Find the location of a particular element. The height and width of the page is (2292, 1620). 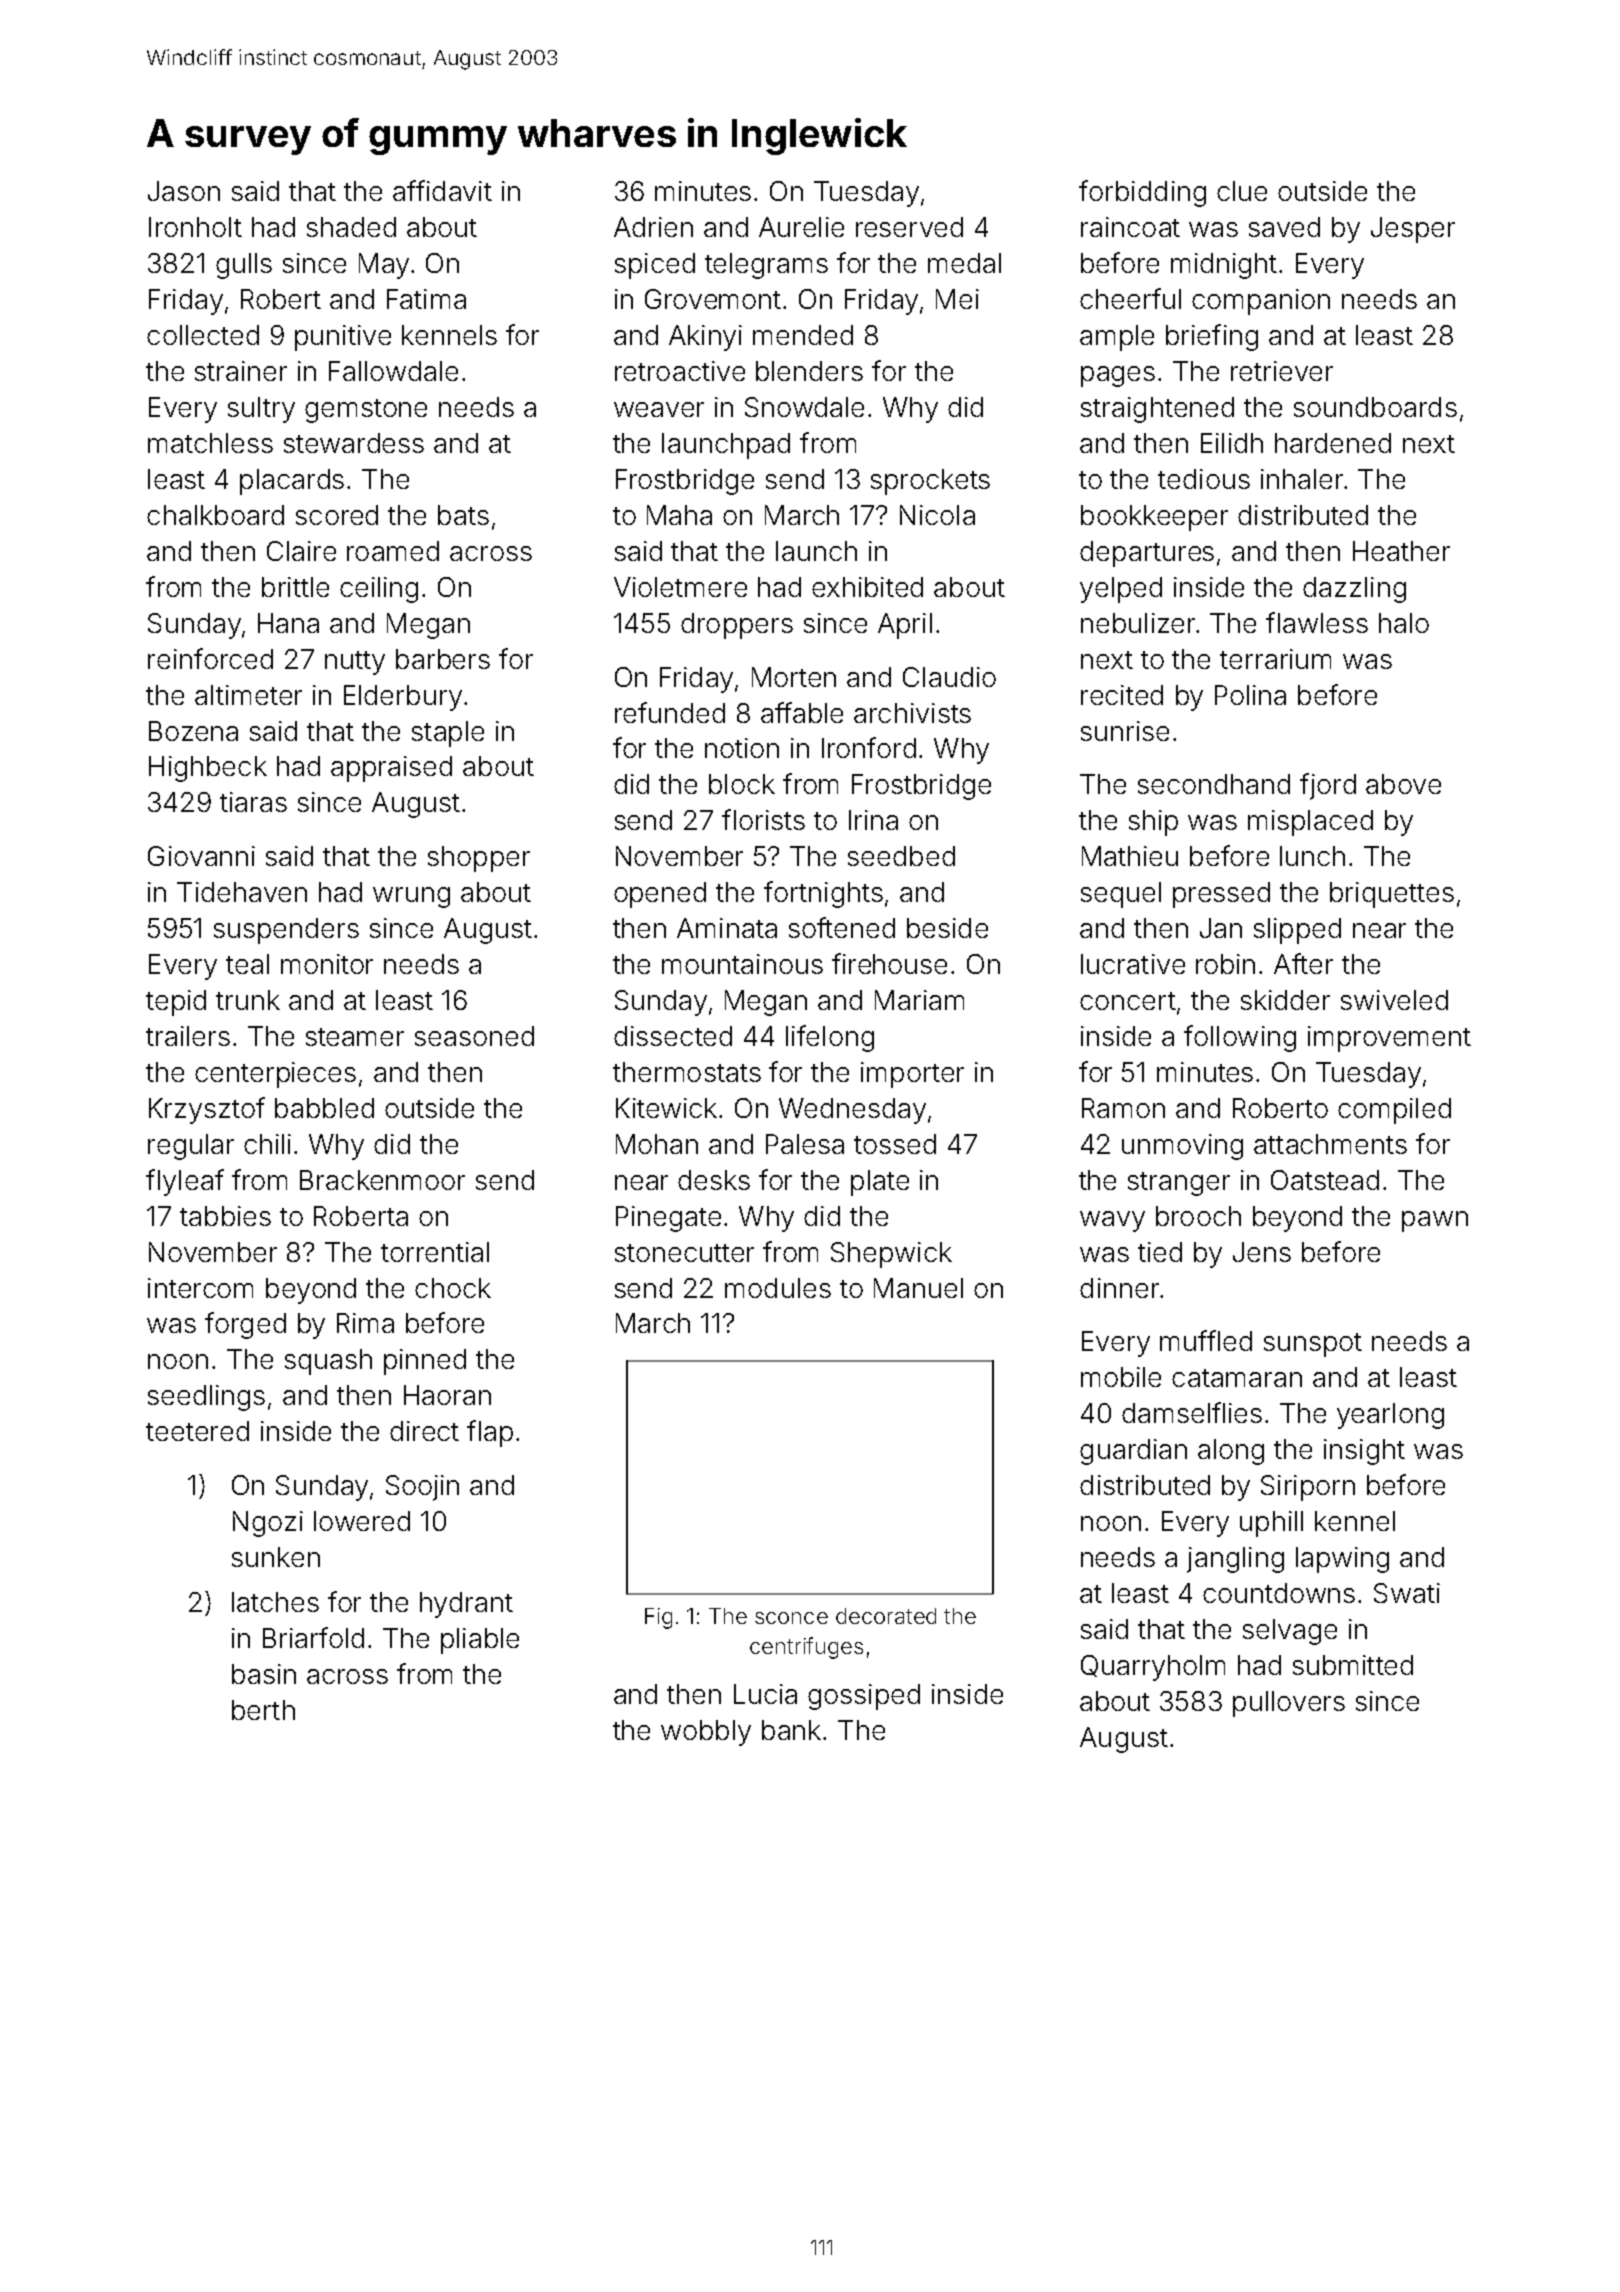

centrifuges is located at coordinates (806, 1648).
